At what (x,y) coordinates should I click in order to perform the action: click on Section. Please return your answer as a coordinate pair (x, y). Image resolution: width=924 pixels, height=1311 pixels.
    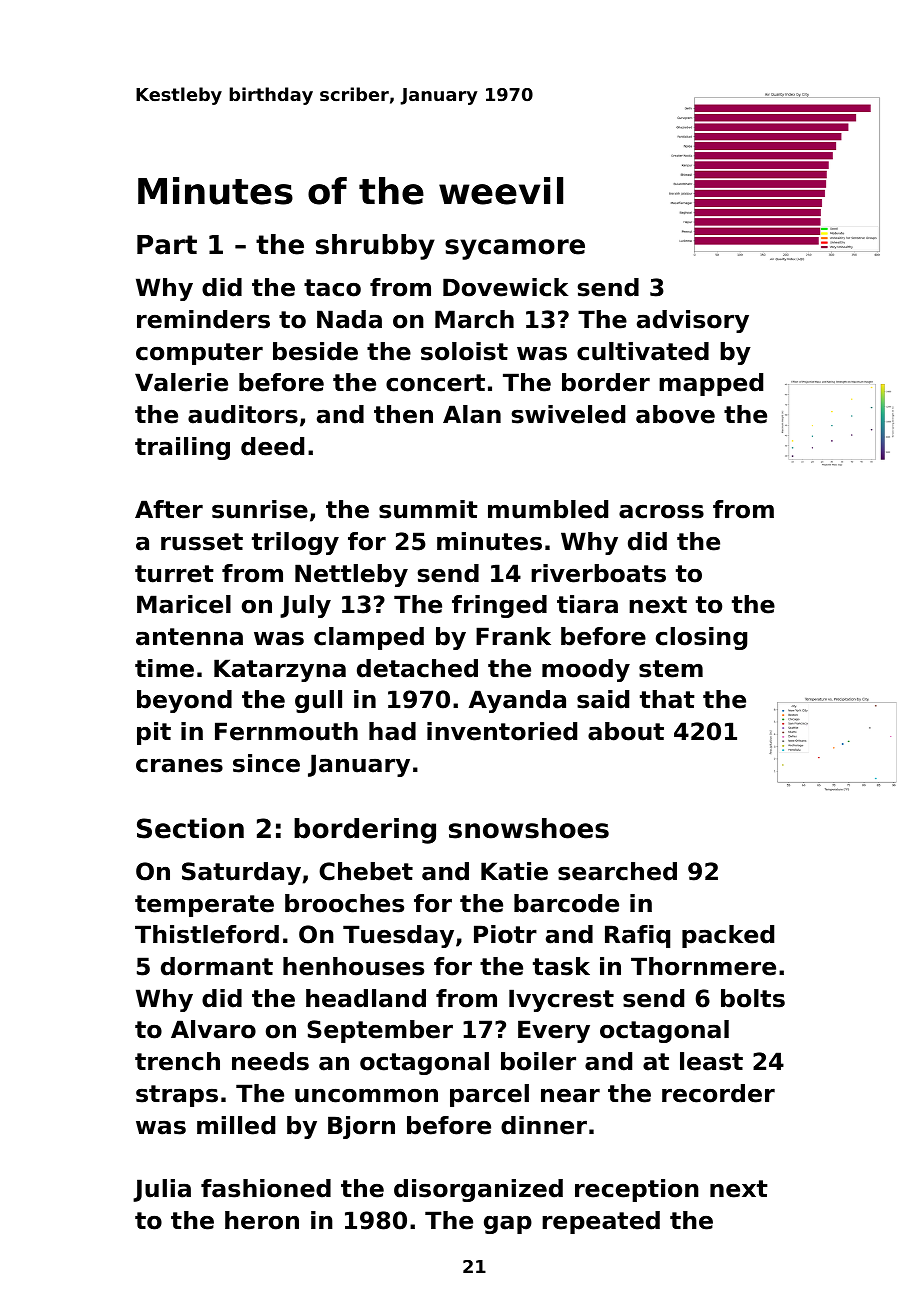
    Looking at the image, I should click on (190, 828).
